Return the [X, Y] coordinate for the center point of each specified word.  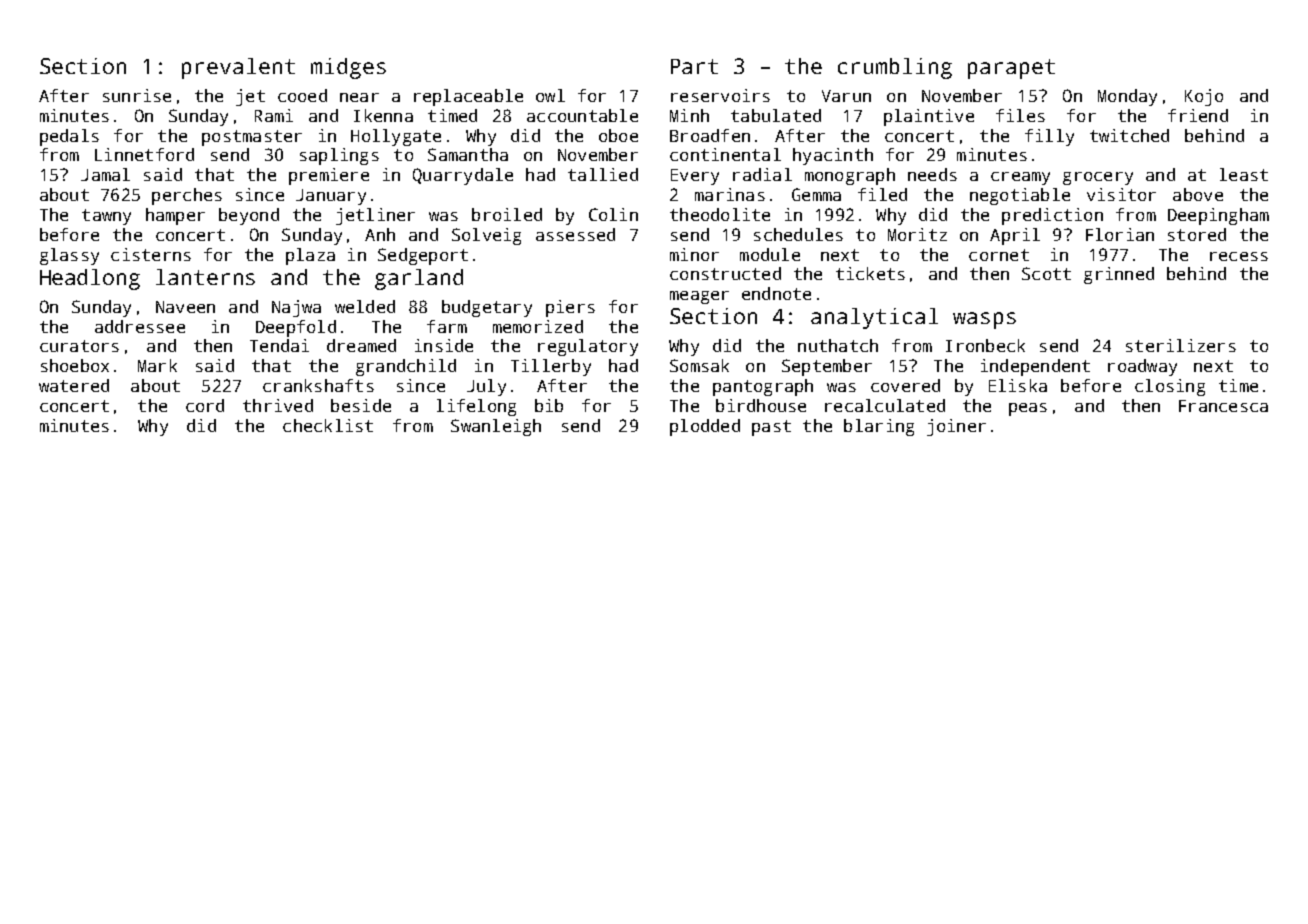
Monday [1127, 97]
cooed [302, 95]
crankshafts [318, 385]
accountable [582, 115]
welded [365, 306]
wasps [984, 320]
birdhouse [761, 405]
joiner [956, 427]
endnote [776, 293]
